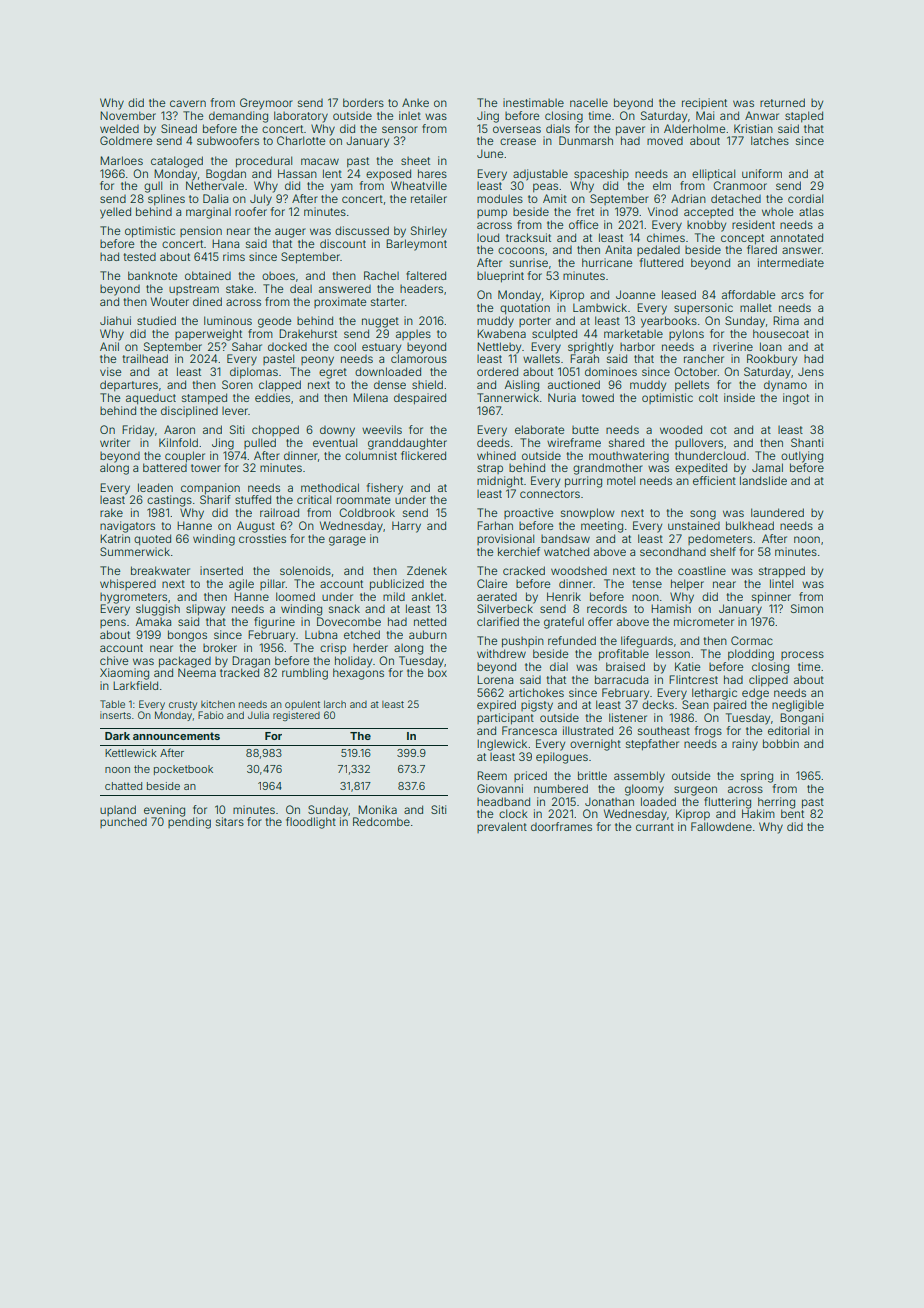 This page has width=924, height=1308. Describe the element at coordinates (415, 102) in the page. I see `Anke` at that location.
